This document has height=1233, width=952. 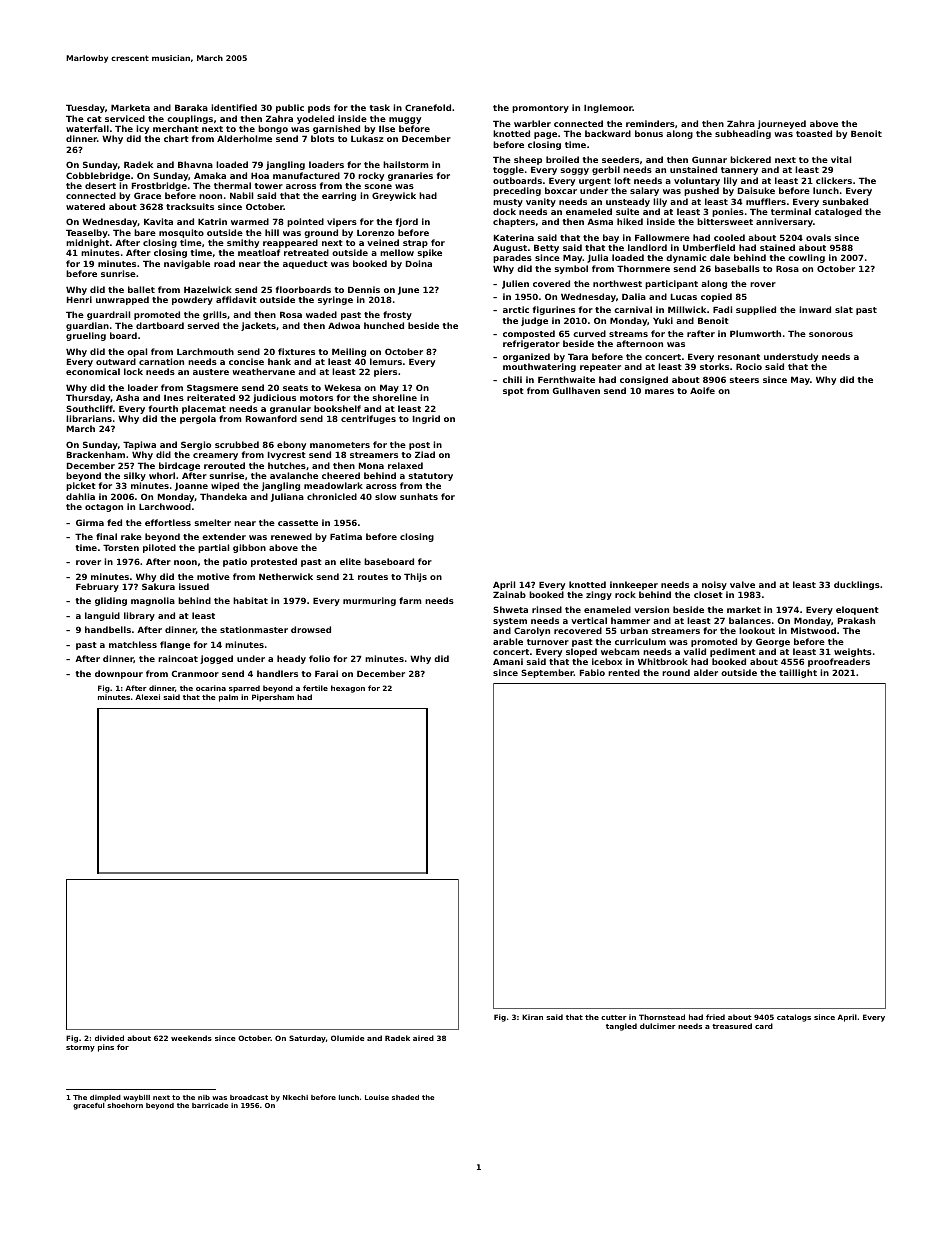 What do you see at coordinates (509, 594) in the document?
I see `Zainab` at bounding box center [509, 594].
